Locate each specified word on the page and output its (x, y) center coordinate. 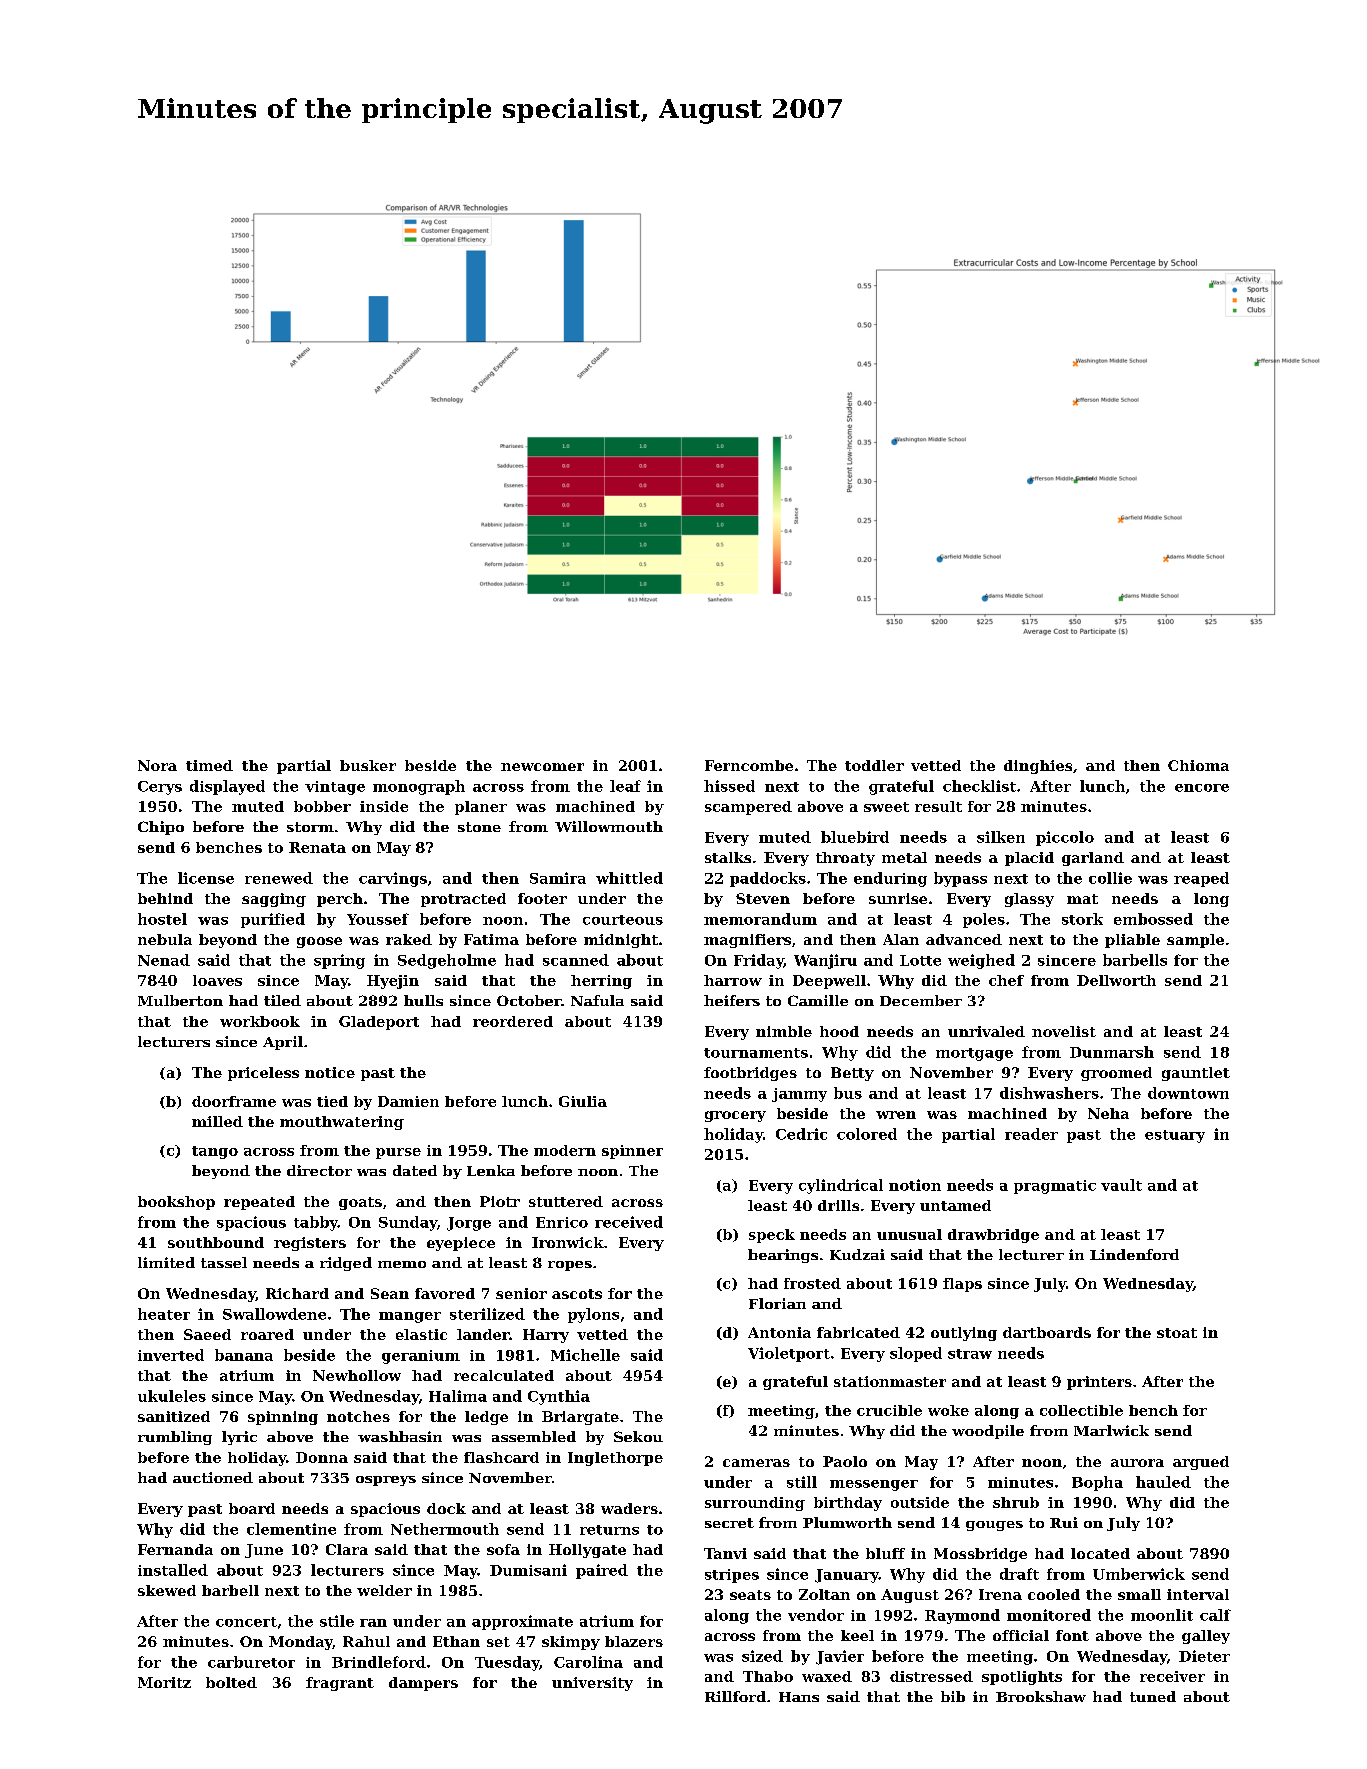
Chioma (1198, 765)
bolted (231, 1682)
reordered (513, 1021)
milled (217, 1121)
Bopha (1097, 1483)
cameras (756, 1463)
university (592, 1684)
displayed (227, 787)
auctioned (213, 1477)
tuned (1153, 1696)
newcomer (542, 767)
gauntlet (1196, 1074)
